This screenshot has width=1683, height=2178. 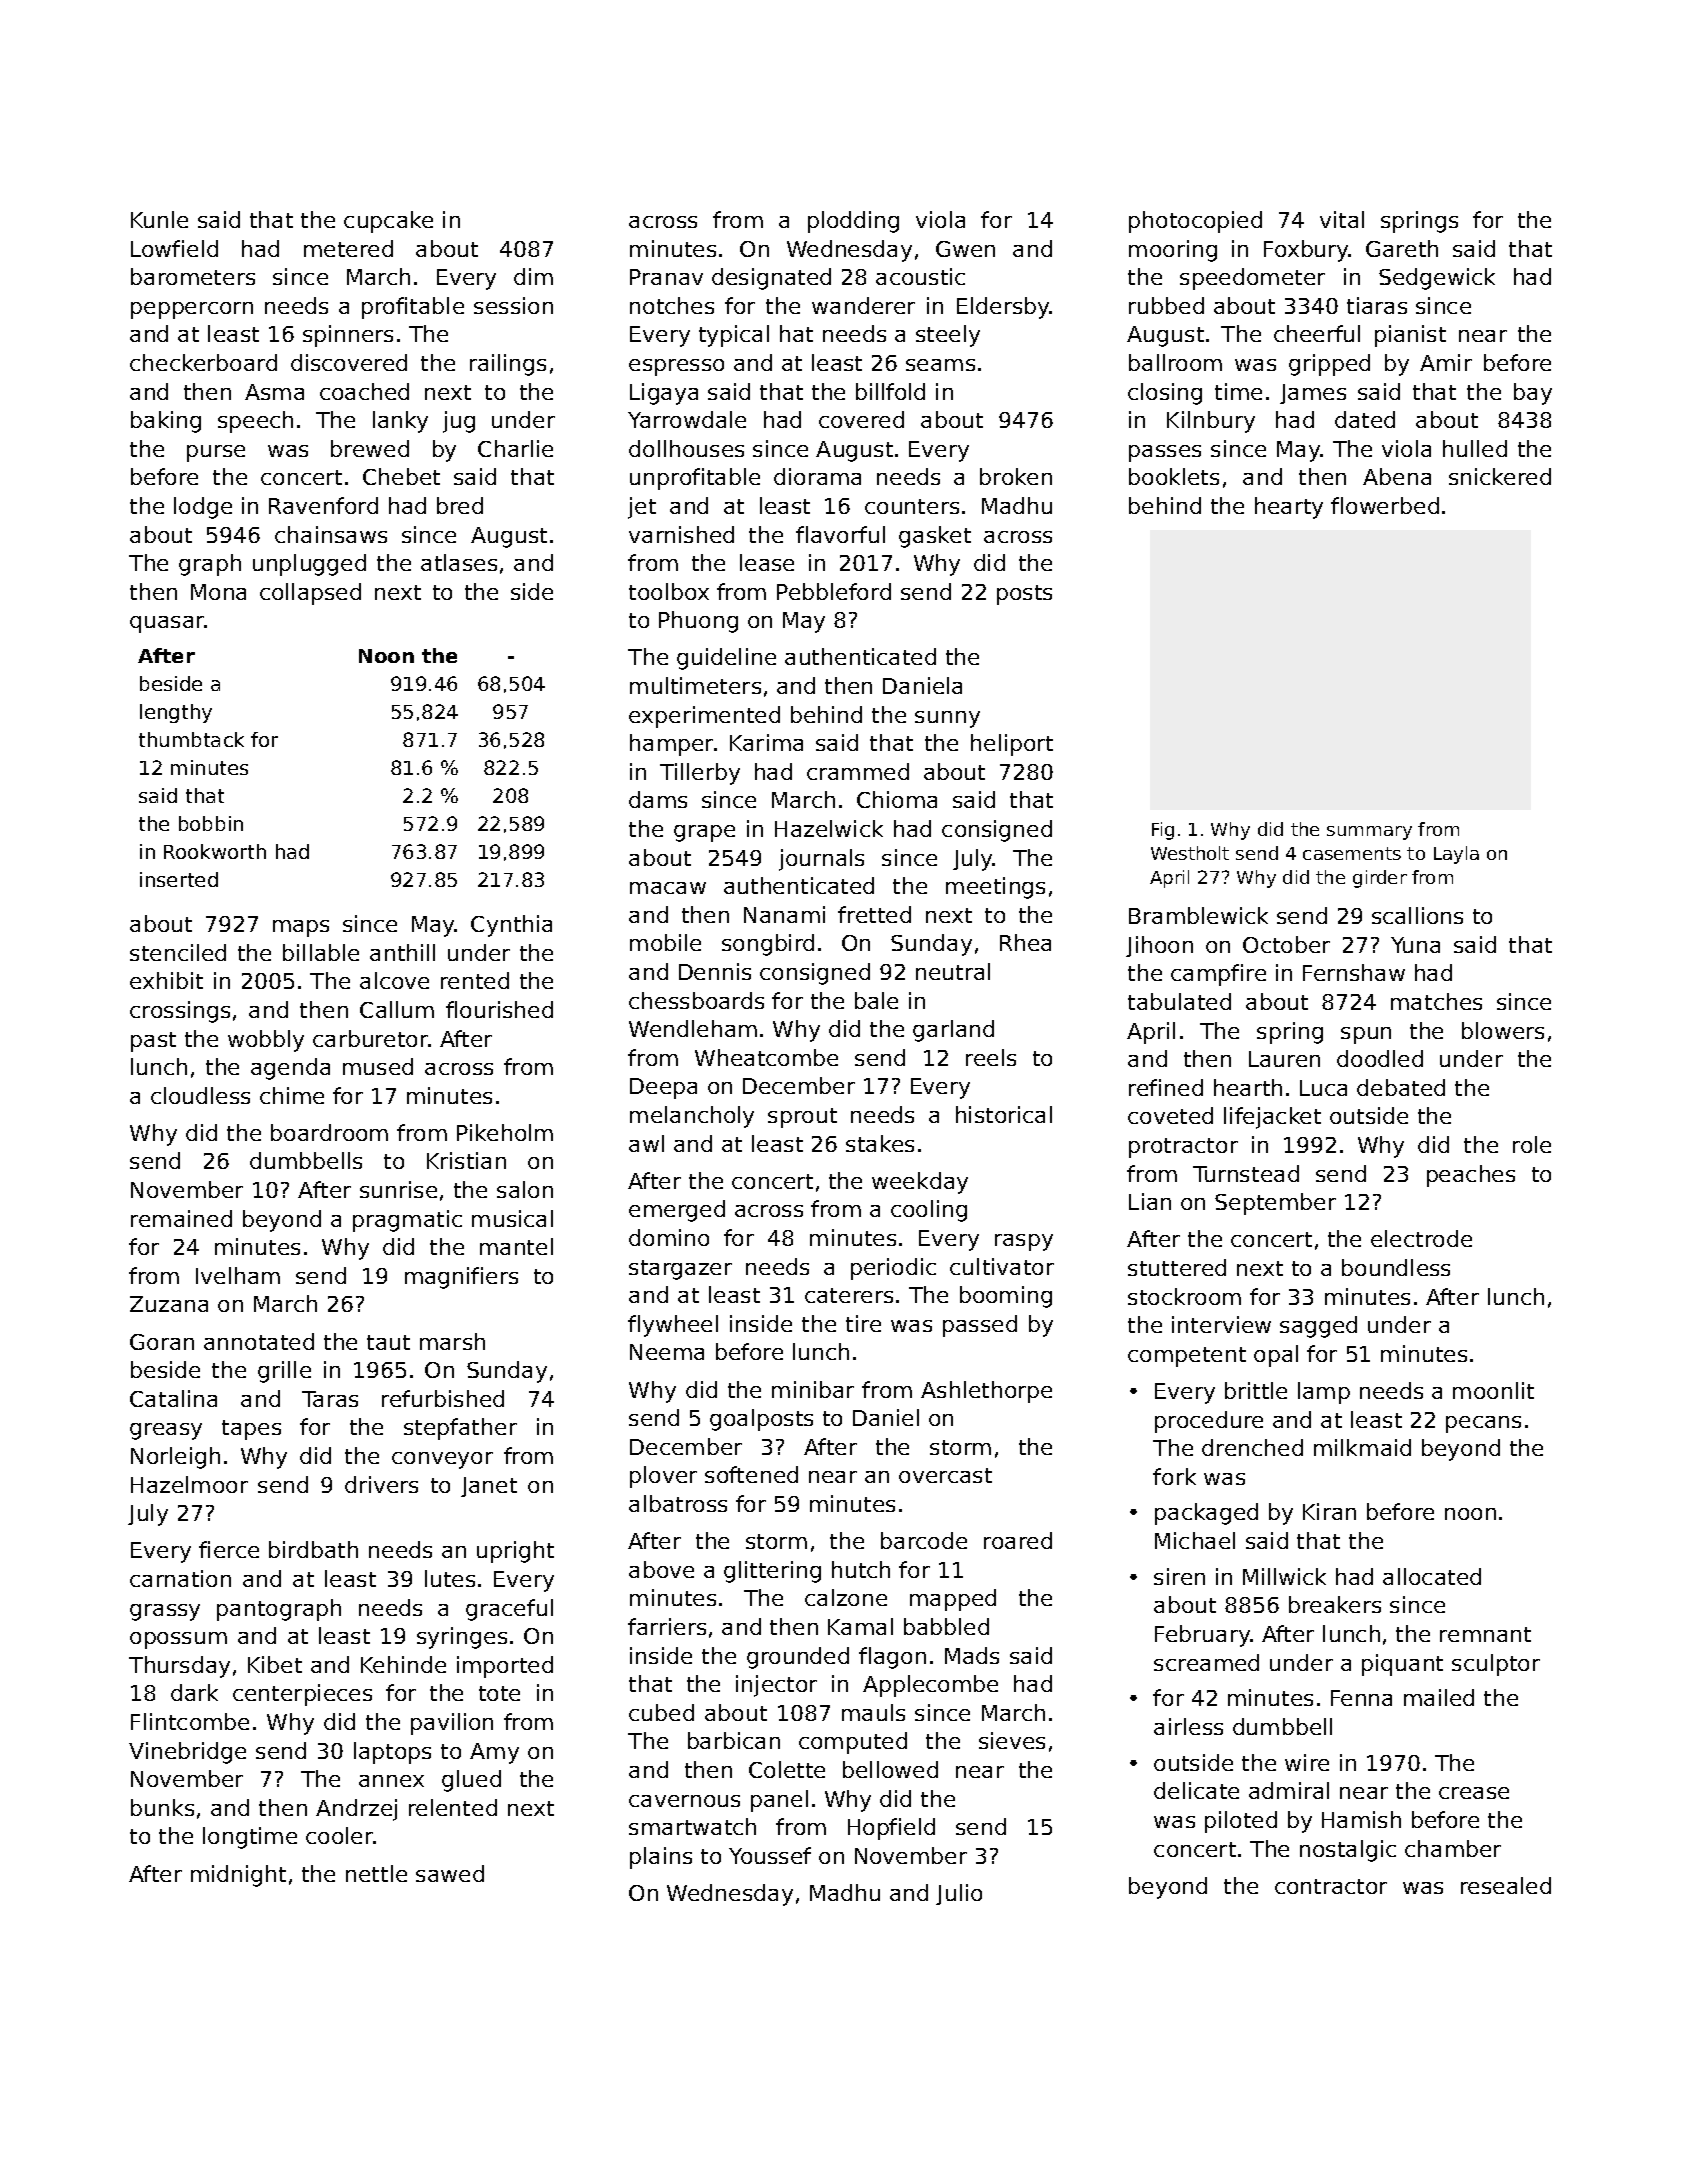 I want to click on September, so click(x=1275, y=1204).
